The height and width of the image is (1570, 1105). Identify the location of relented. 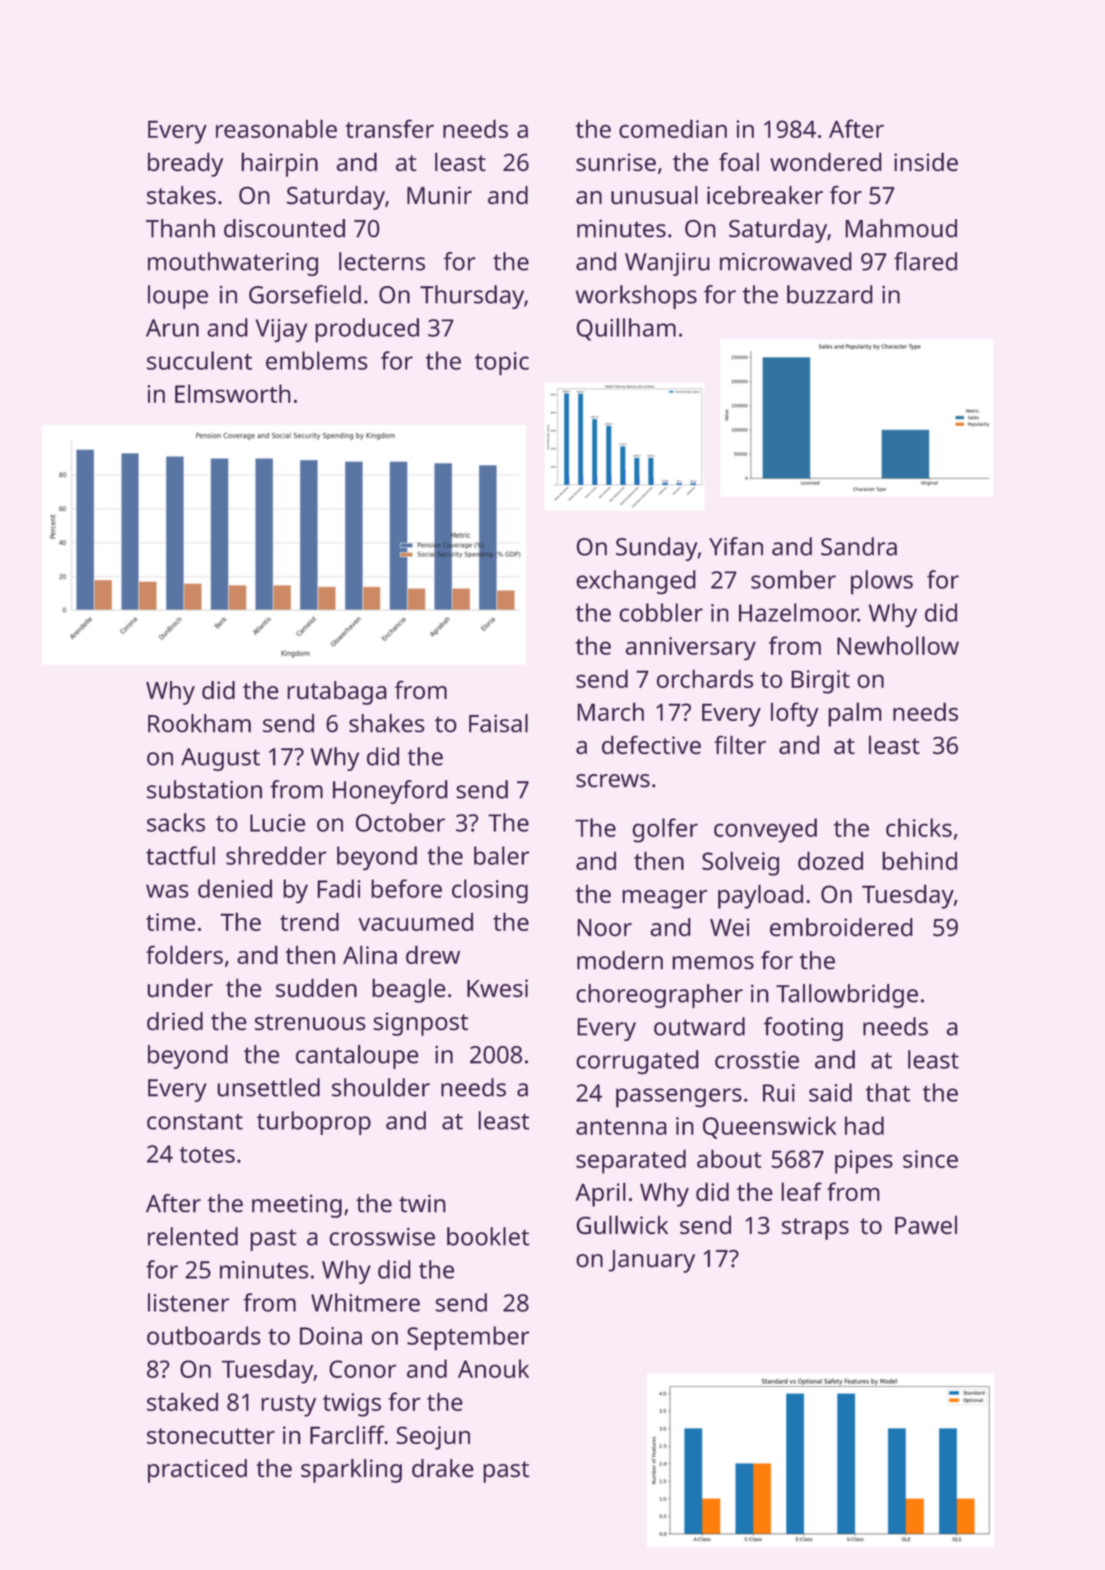
(193, 1236).
